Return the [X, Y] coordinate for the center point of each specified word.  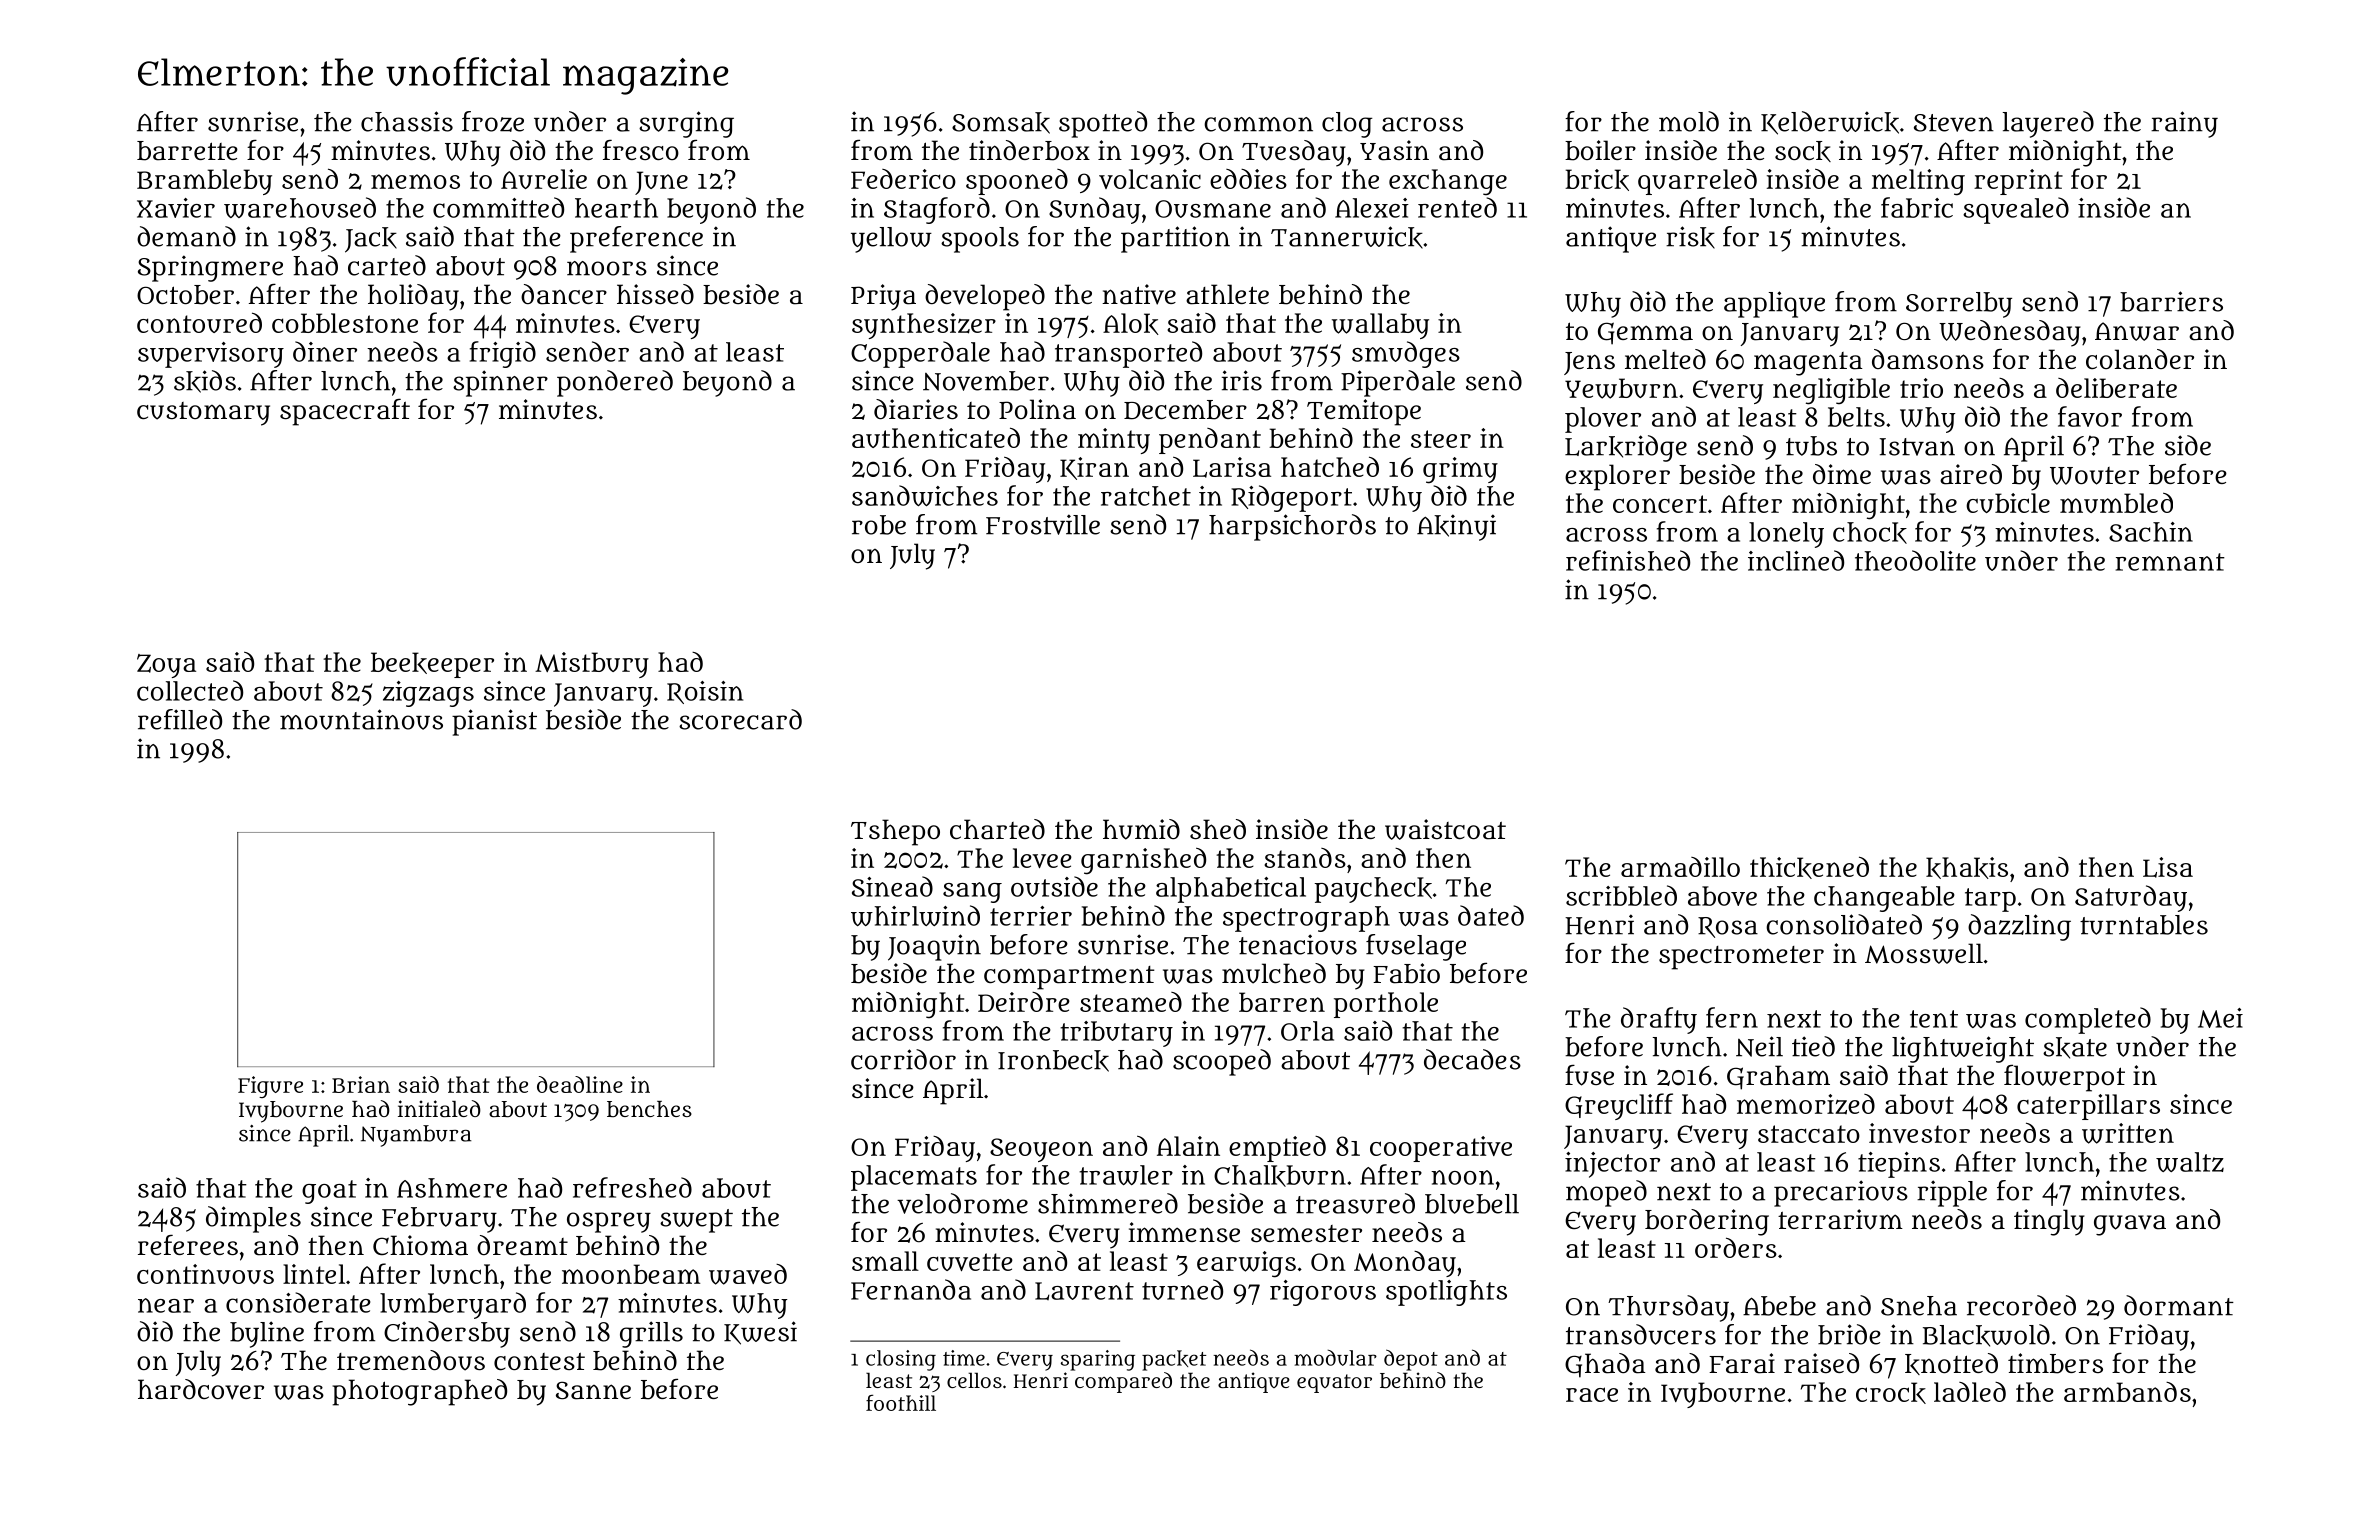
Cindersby [447, 1334]
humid [1141, 829]
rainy [2184, 124]
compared [1123, 1382]
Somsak [1001, 123]
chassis [407, 121]
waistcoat [1445, 829]
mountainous [361, 719]
